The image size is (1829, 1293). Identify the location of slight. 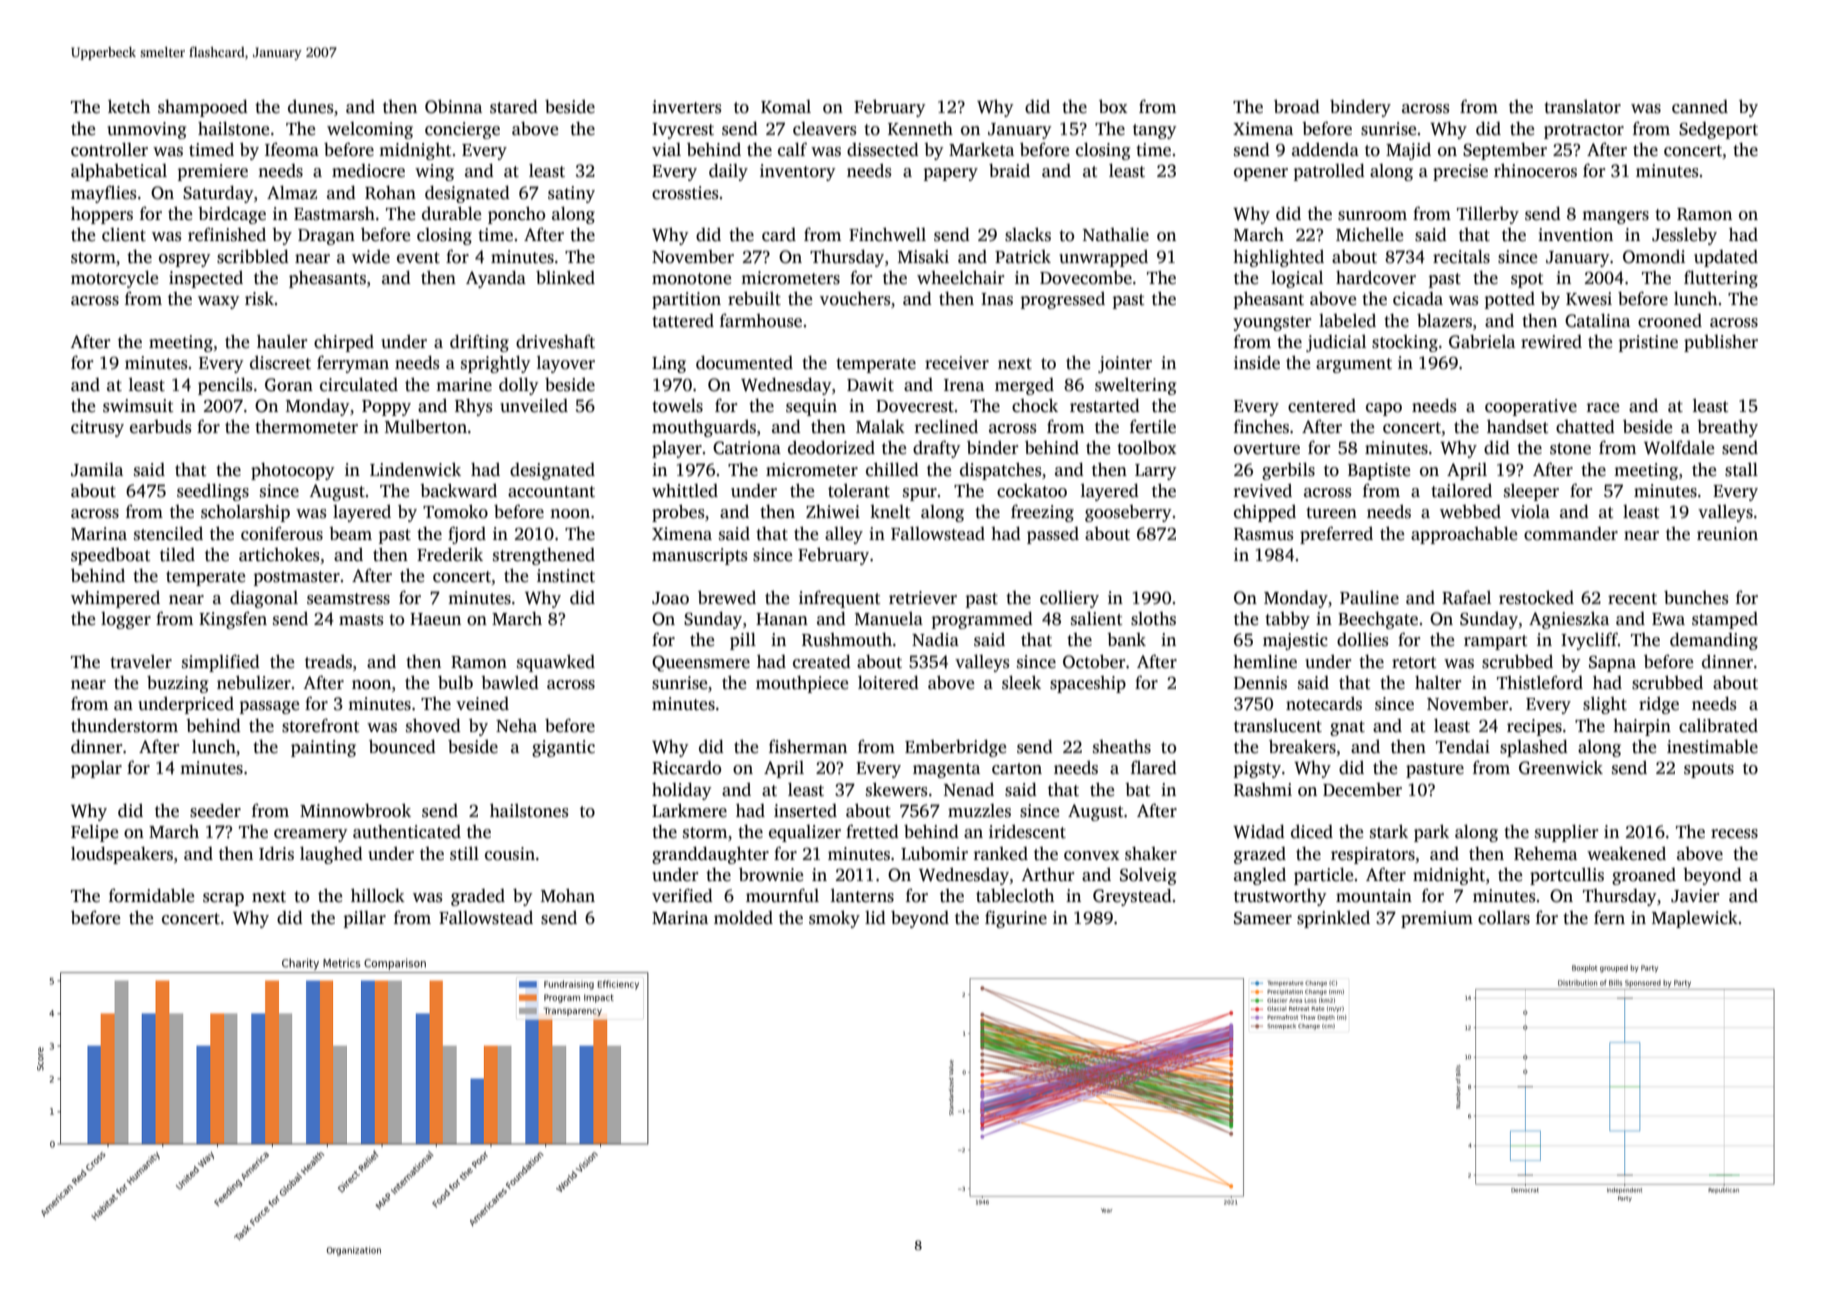
(1605, 705).
